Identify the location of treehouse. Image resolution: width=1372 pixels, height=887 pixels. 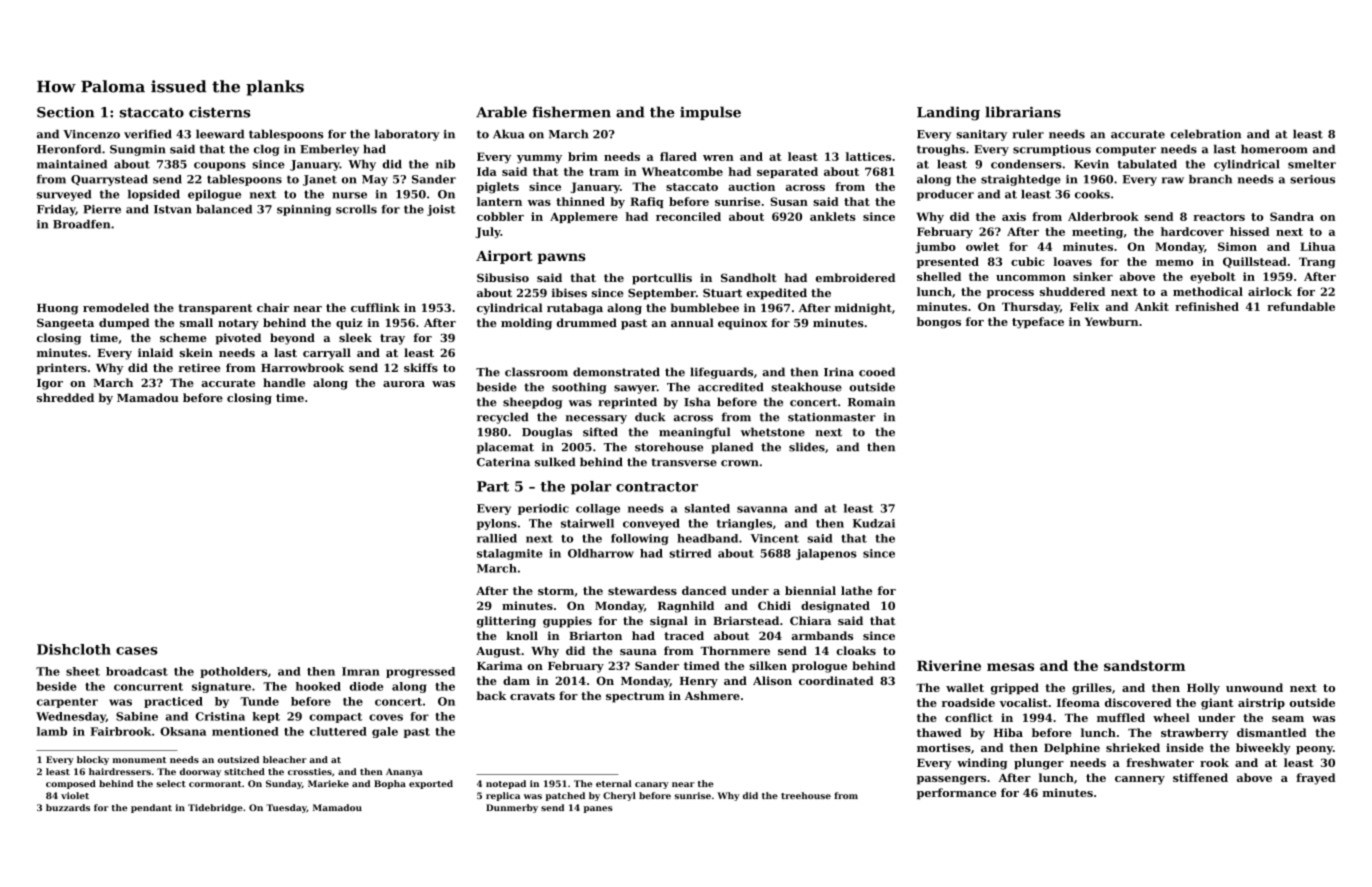
(806, 795).
